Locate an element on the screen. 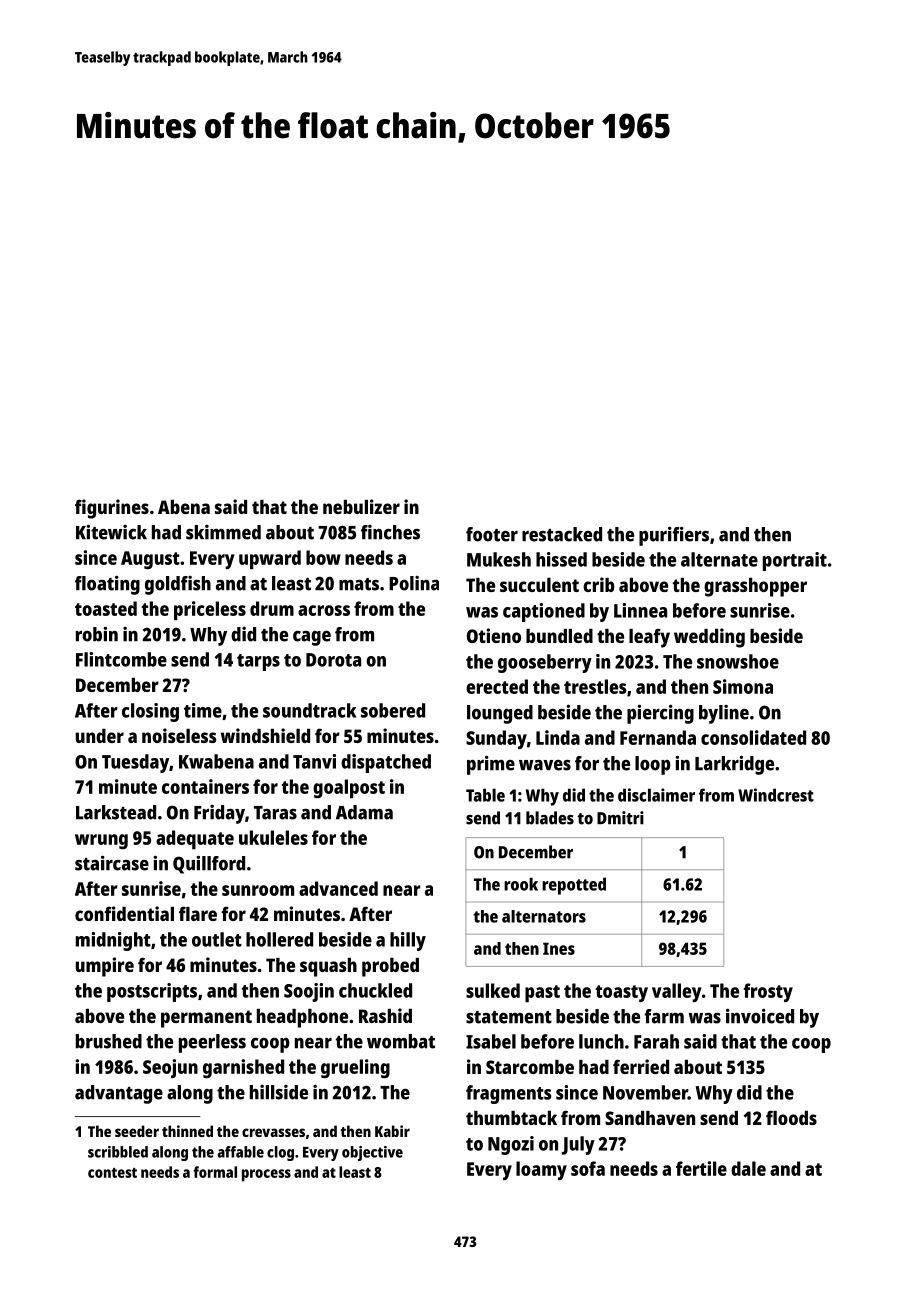 The width and height of the screenshot is (908, 1316). goldfish is located at coordinates (178, 585).
